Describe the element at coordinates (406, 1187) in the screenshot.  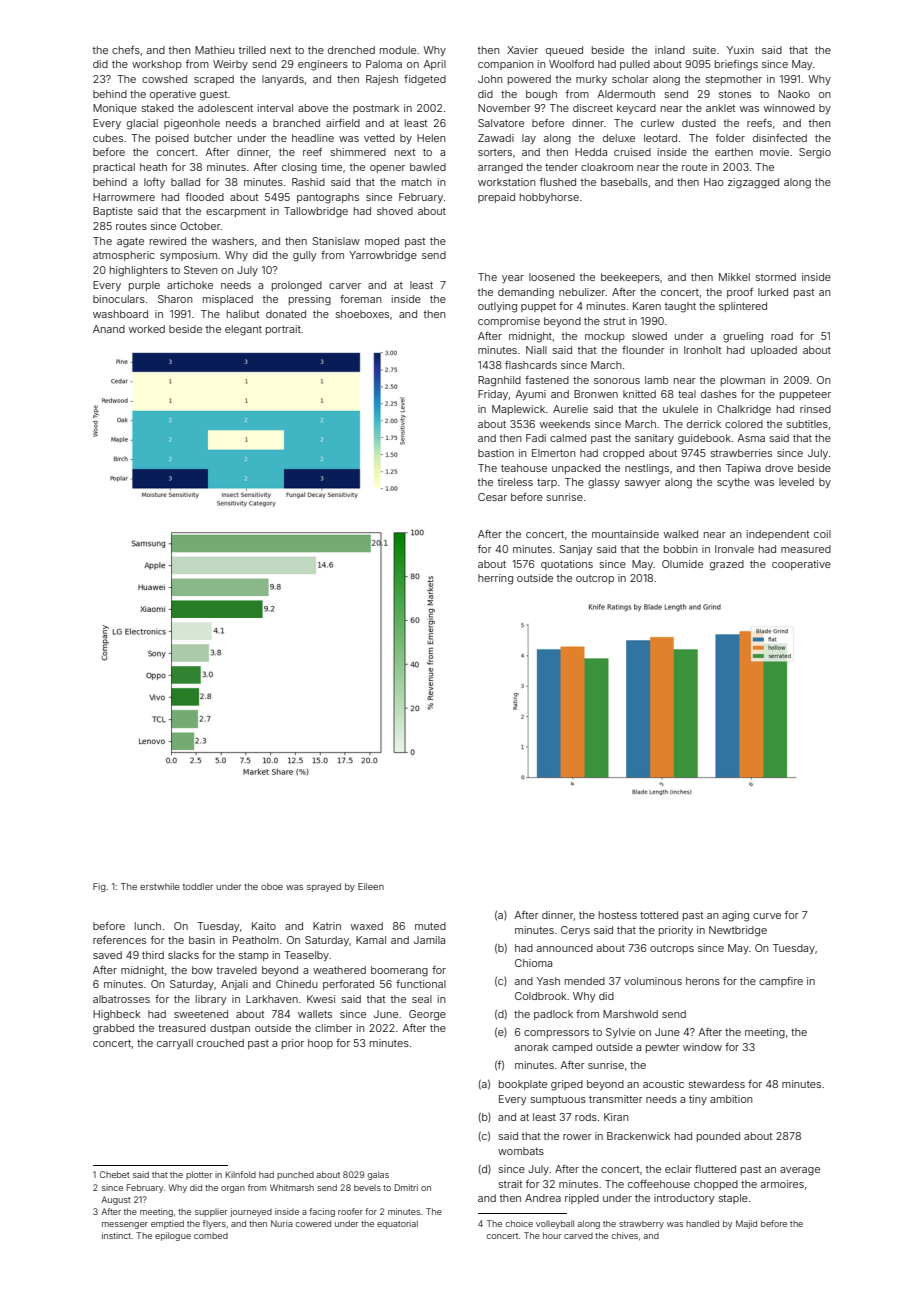
I see `Dmitri` at that location.
